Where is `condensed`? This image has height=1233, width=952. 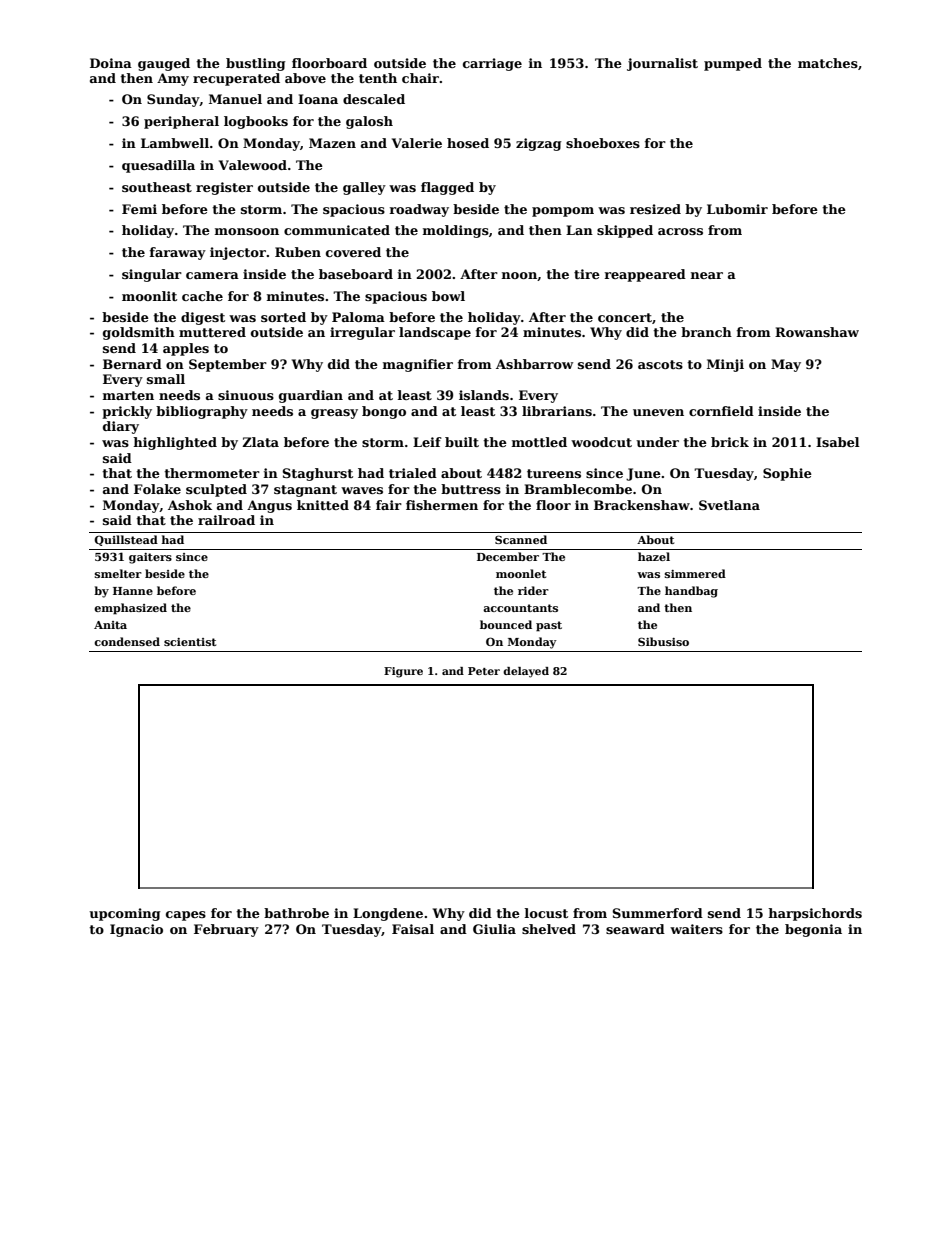
condensed is located at coordinates (127, 641).
